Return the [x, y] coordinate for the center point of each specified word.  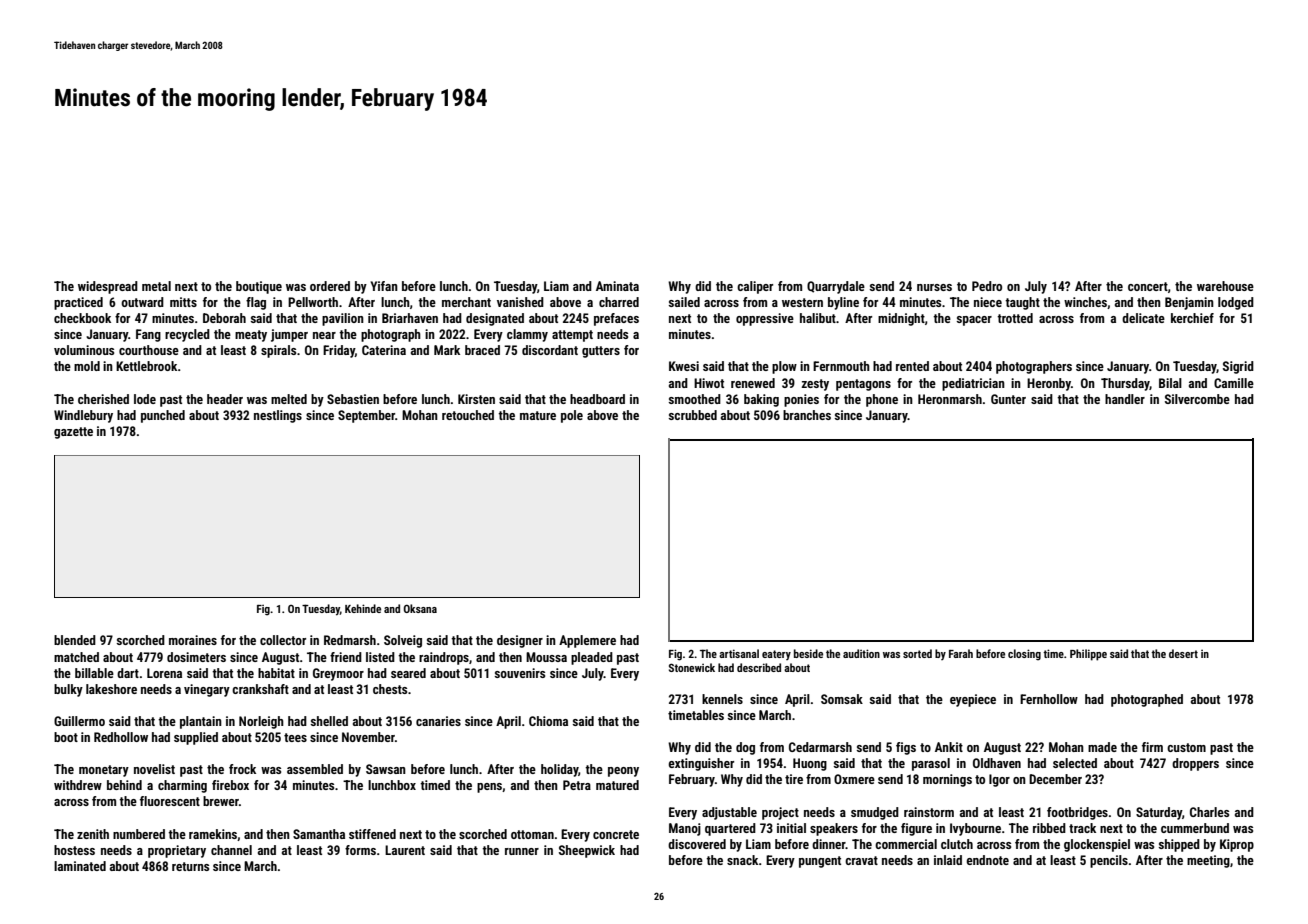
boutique [259, 287]
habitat [276, 673]
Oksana [420, 608]
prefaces [616, 319]
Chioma [548, 721]
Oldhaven [997, 763]
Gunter [1008, 399]
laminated [80, 866]
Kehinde [363, 608]
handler [1125, 399]
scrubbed [693, 415]
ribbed [1049, 828]
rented [912, 366]
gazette [73, 433]
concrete [616, 834]
